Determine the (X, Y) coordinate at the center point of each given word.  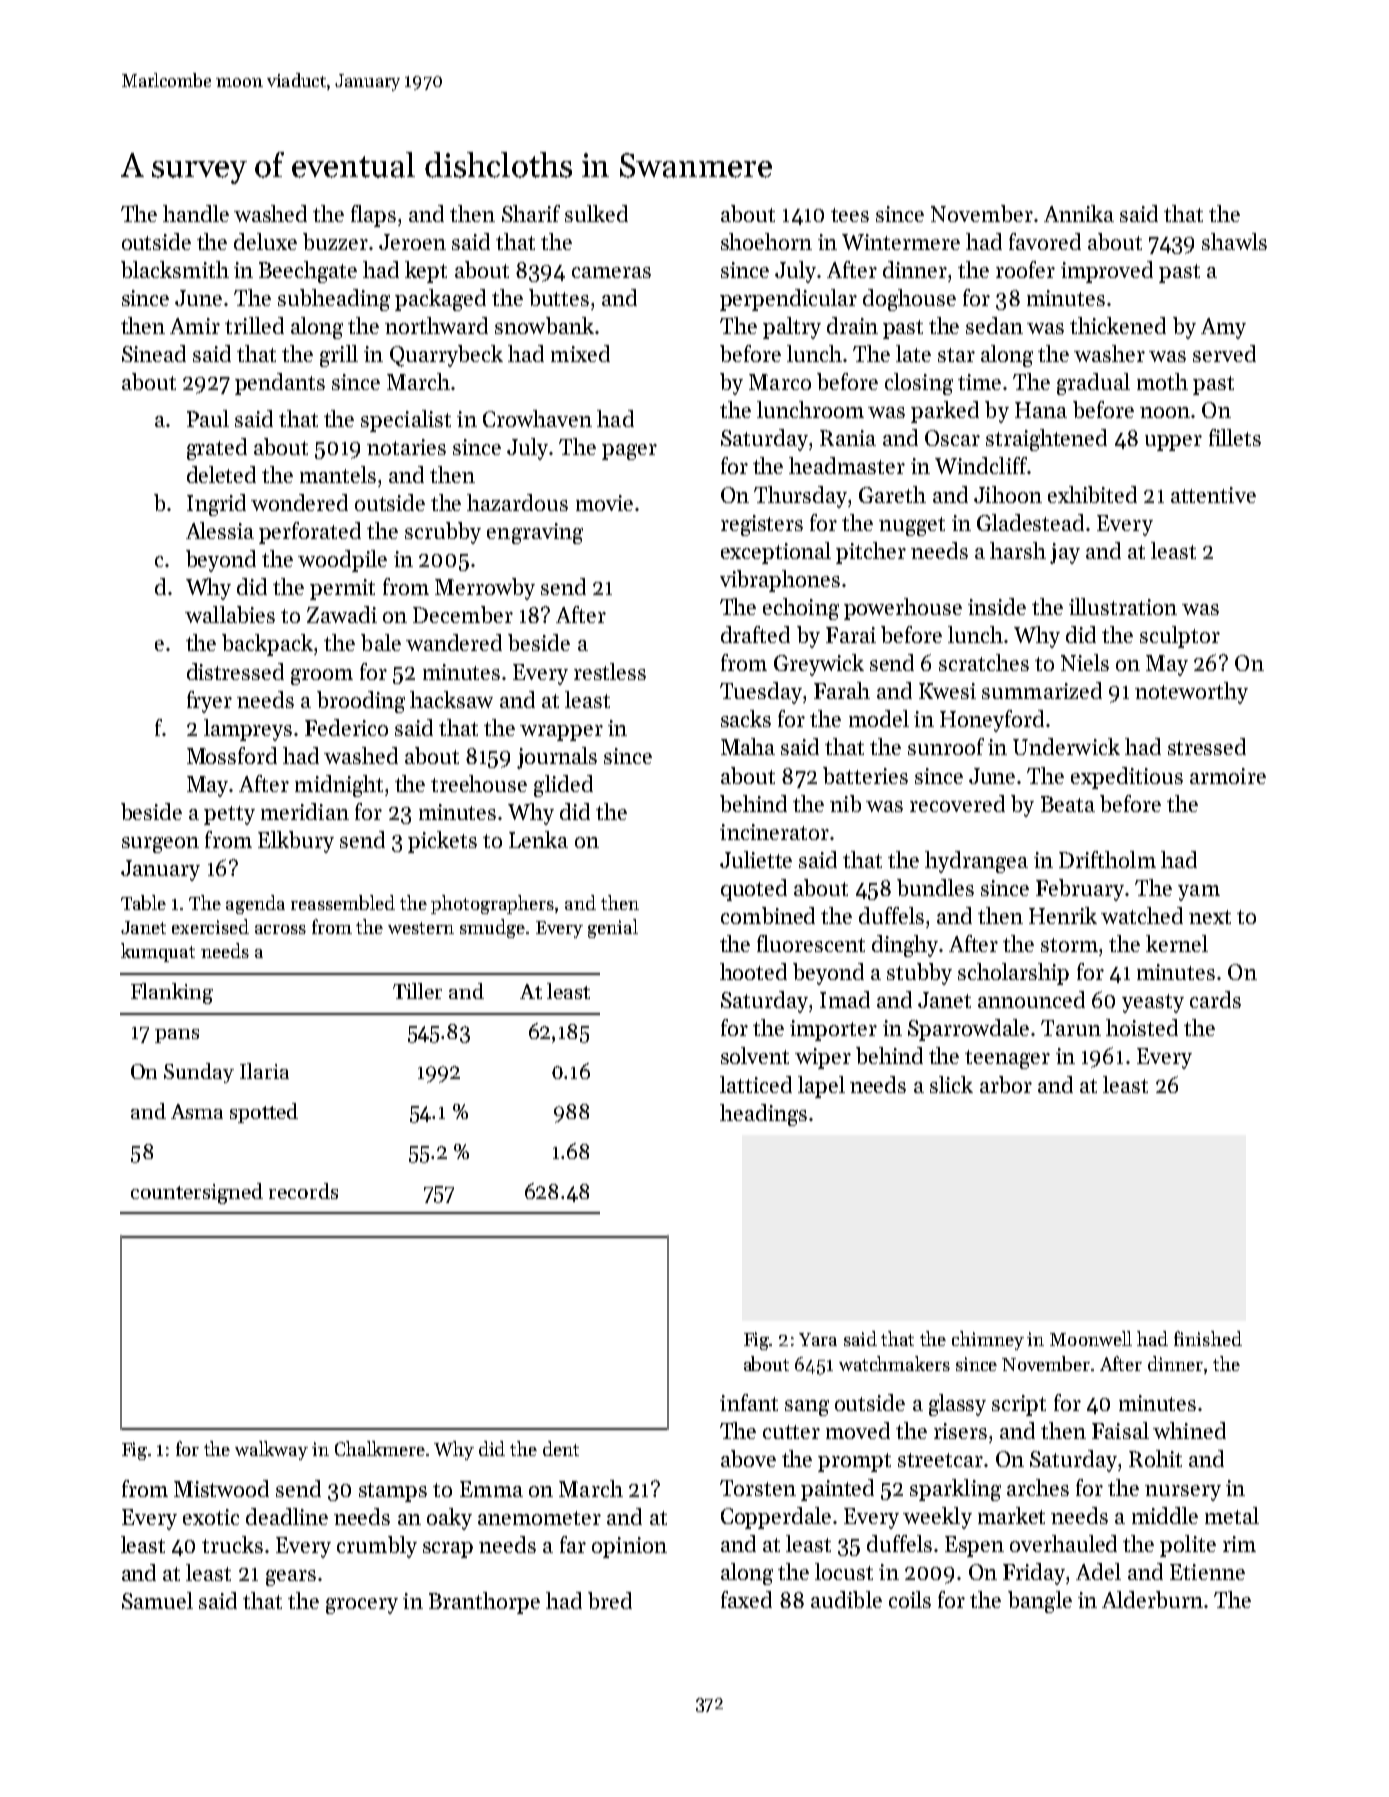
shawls (1234, 241)
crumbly (377, 1547)
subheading (334, 300)
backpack (267, 645)
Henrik (1063, 915)
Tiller (417, 991)
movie (604, 503)
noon (1165, 412)
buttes (559, 297)
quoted (754, 890)
